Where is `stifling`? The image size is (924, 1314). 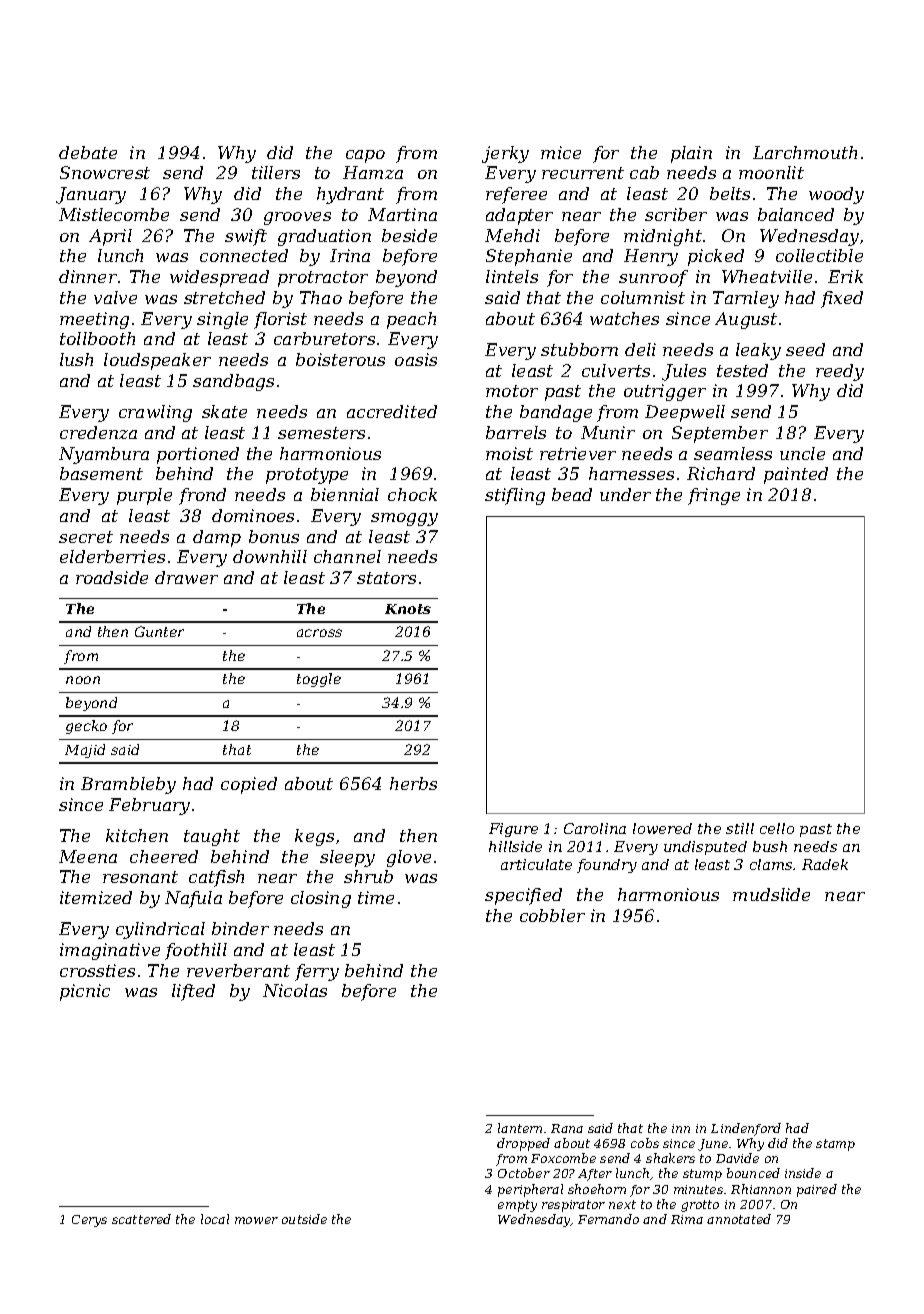
stifling is located at coordinates (515, 496).
